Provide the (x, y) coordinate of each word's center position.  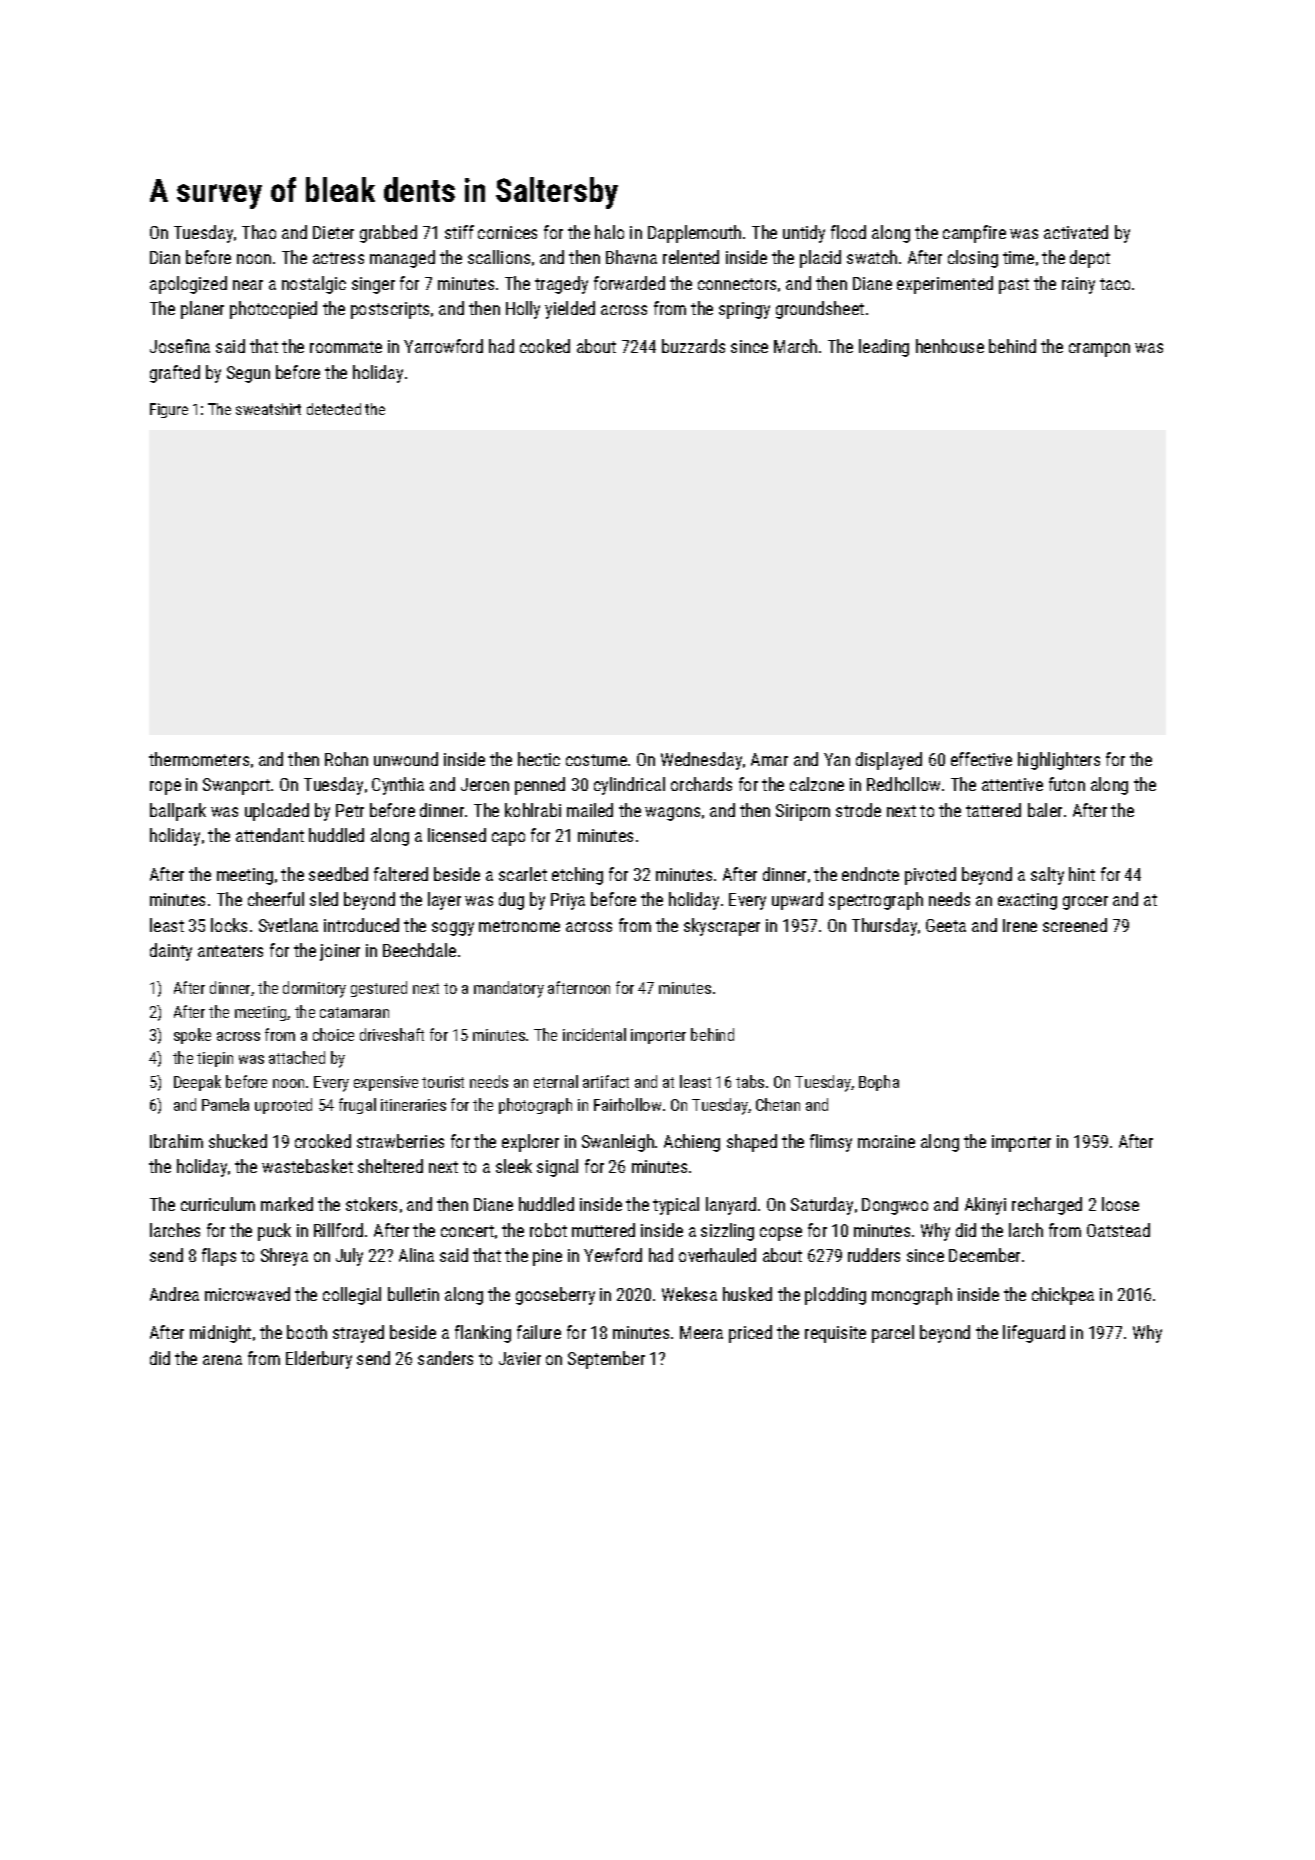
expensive (386, 1083)
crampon (1099, 350)
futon (1067, 784)
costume (596, 760)
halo (609, 232)
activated (1076, 232)
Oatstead (1118, 1230)
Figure (169, 410)
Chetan (778, 1104)
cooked (545, 346)
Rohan (346, 759)
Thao (259, 232)
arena (222, 1360)
